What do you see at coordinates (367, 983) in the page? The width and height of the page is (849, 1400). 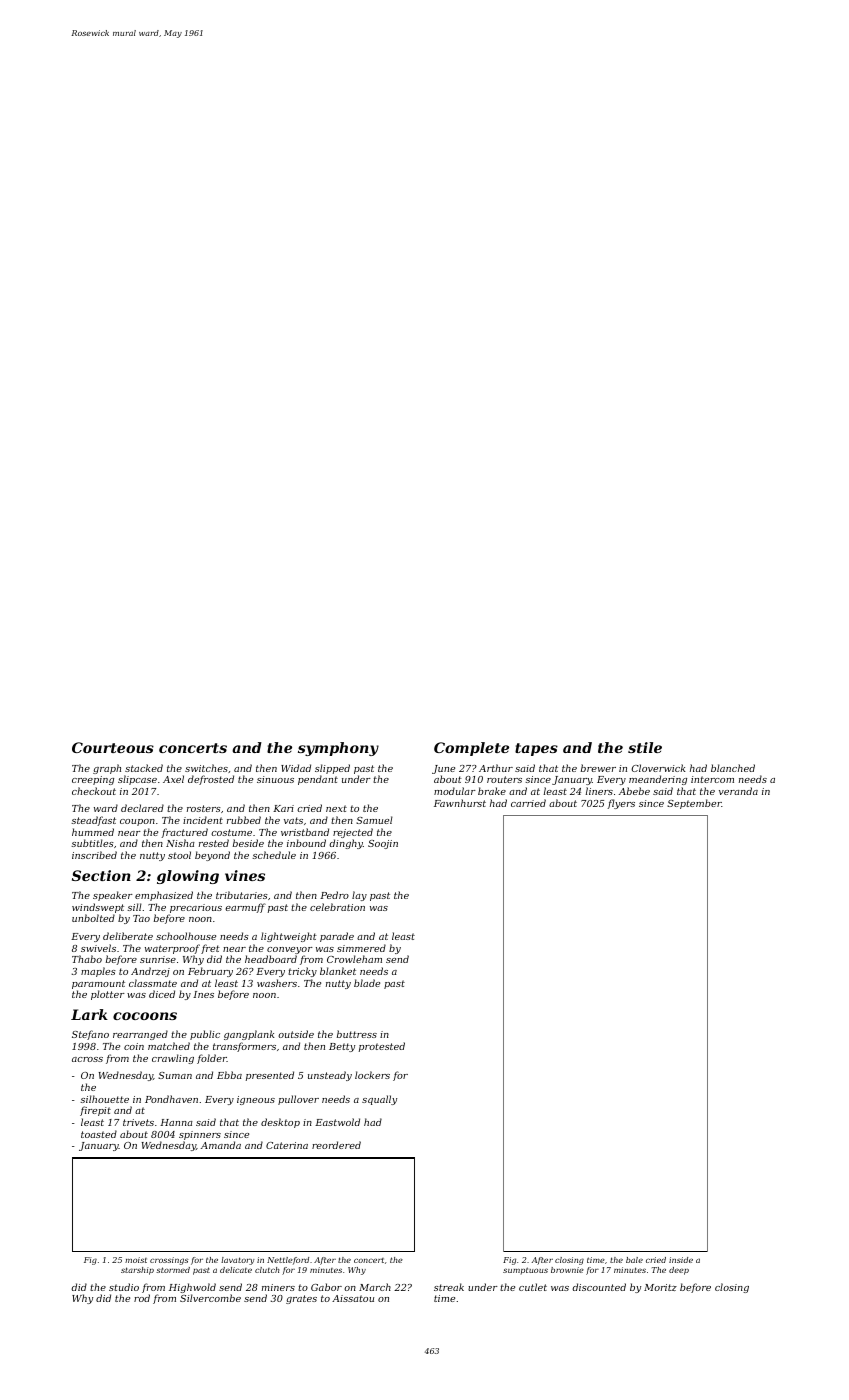 I see `blade` at bounding box center [367, 983].
